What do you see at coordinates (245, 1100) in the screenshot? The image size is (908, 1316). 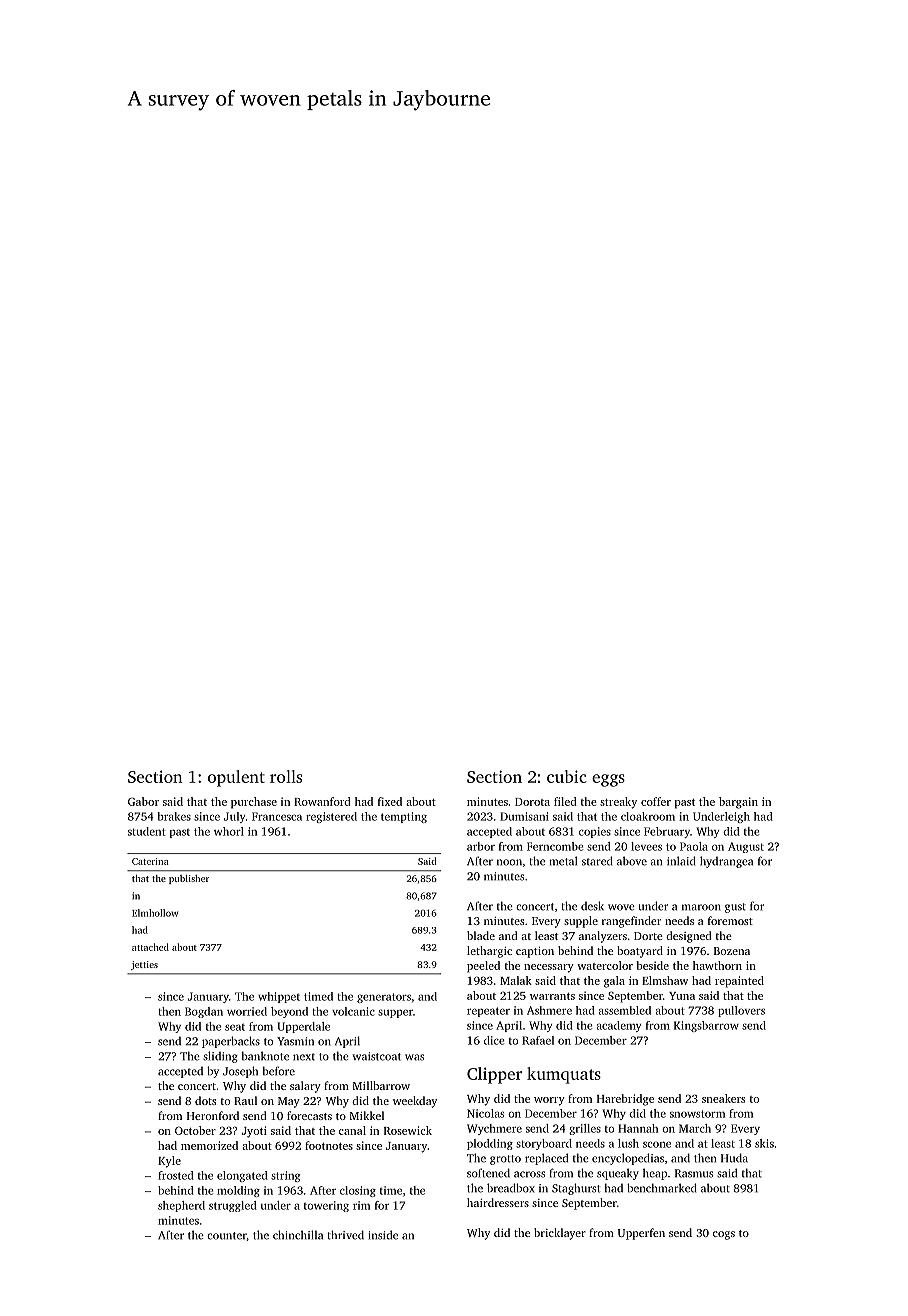 I see `Raul` at bounding box center [245, 1100].
